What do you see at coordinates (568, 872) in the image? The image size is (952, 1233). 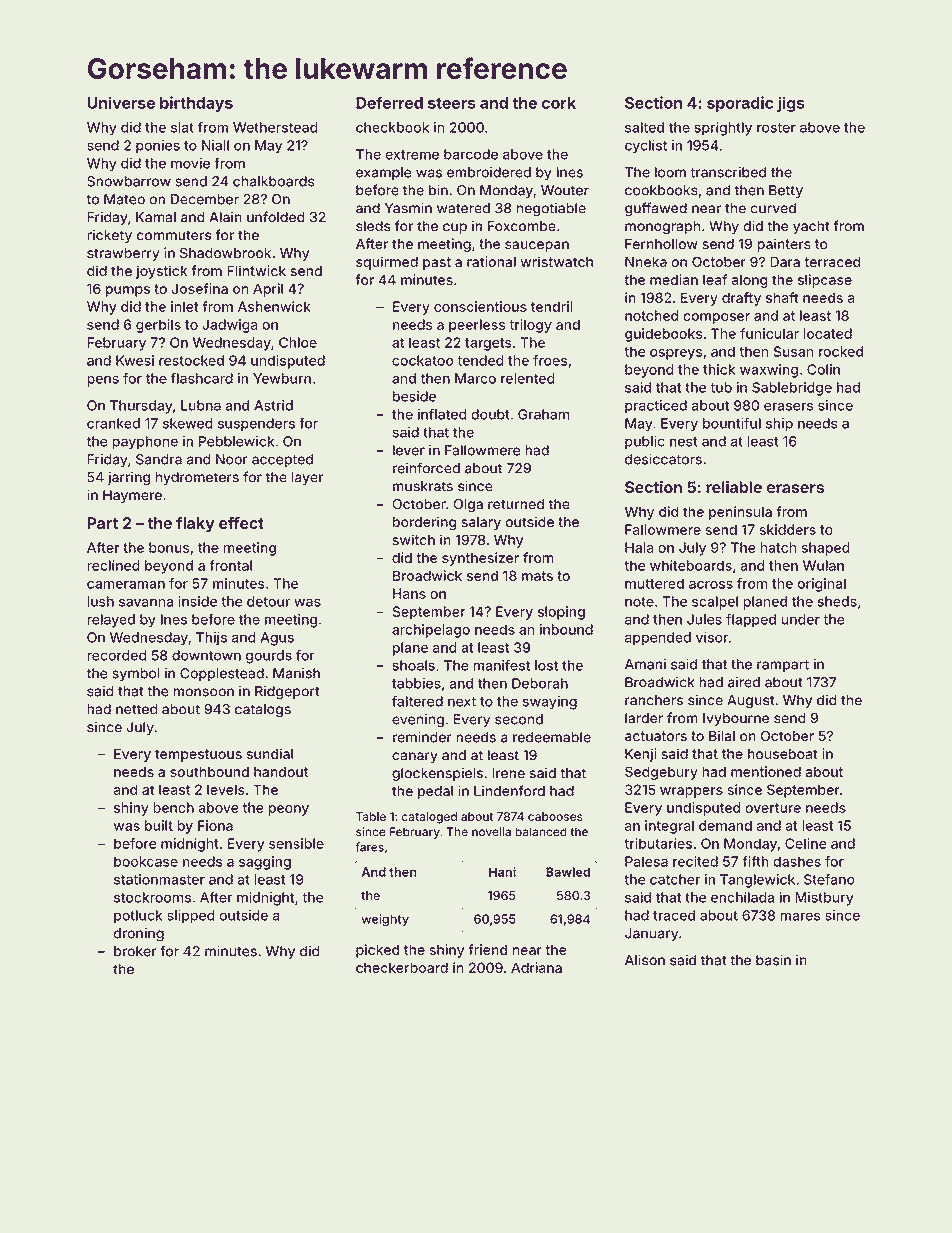 I see `Bawled` at bounding box center [568, 872].
